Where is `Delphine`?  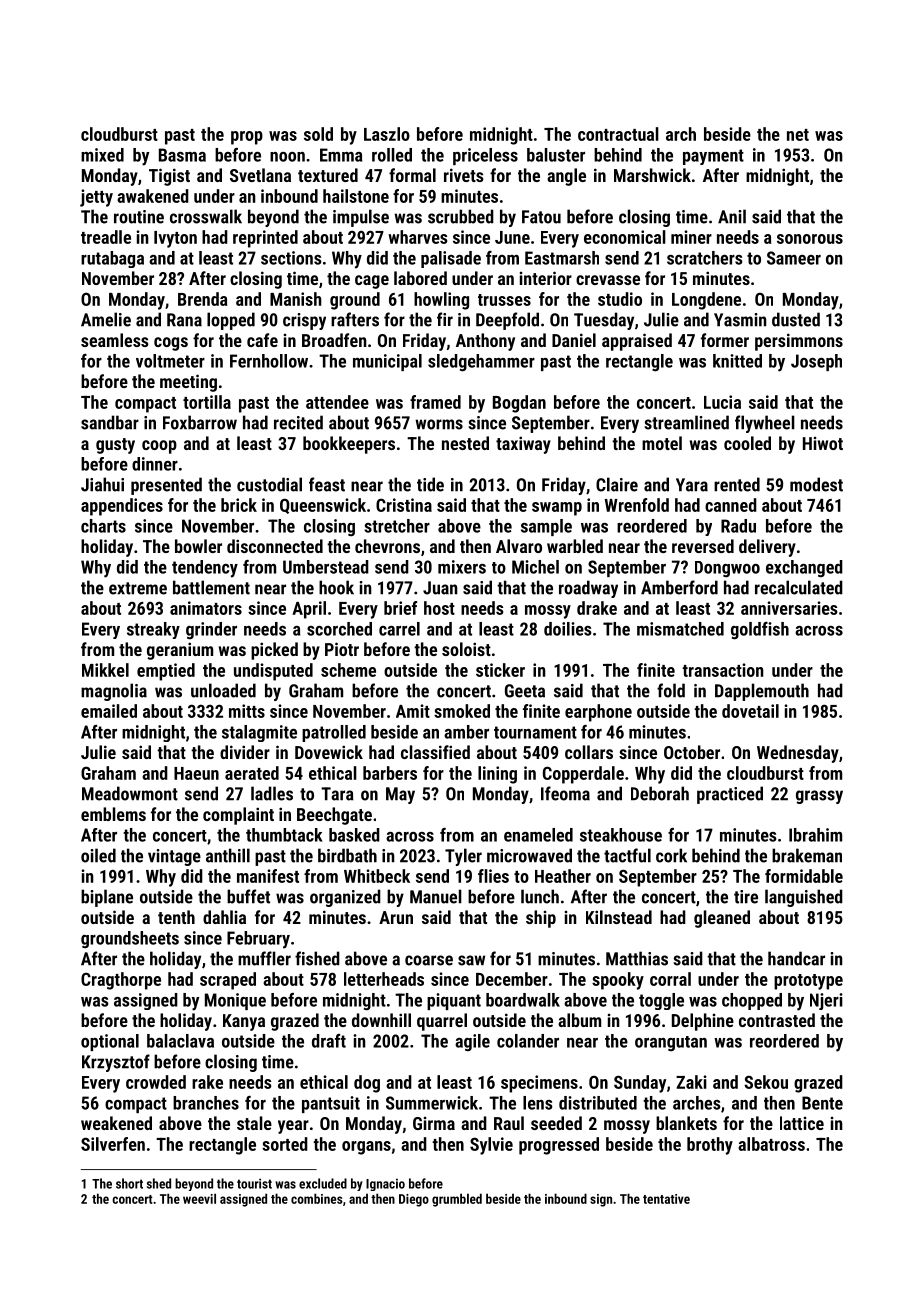 Delphine is located at coordinates (703, 1022).
